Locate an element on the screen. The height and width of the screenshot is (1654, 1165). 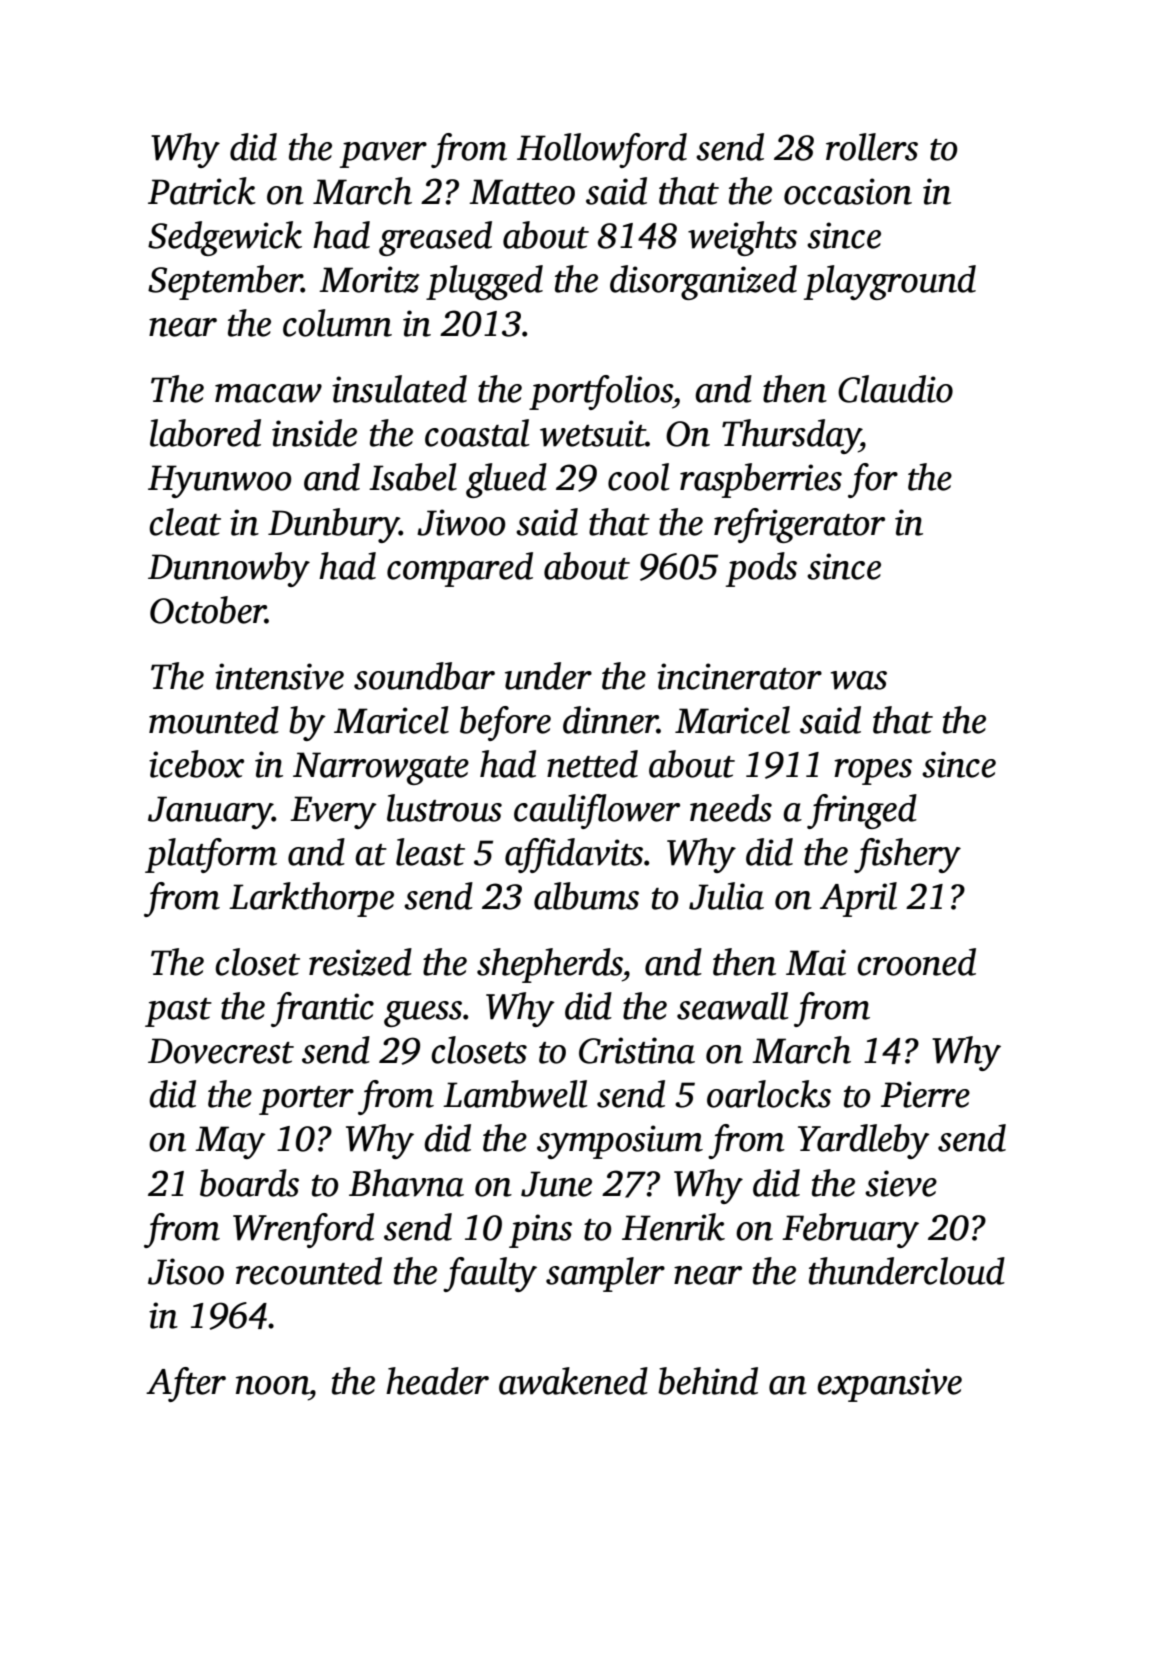
Dovecrest is located at coordinates (221, 1051).
